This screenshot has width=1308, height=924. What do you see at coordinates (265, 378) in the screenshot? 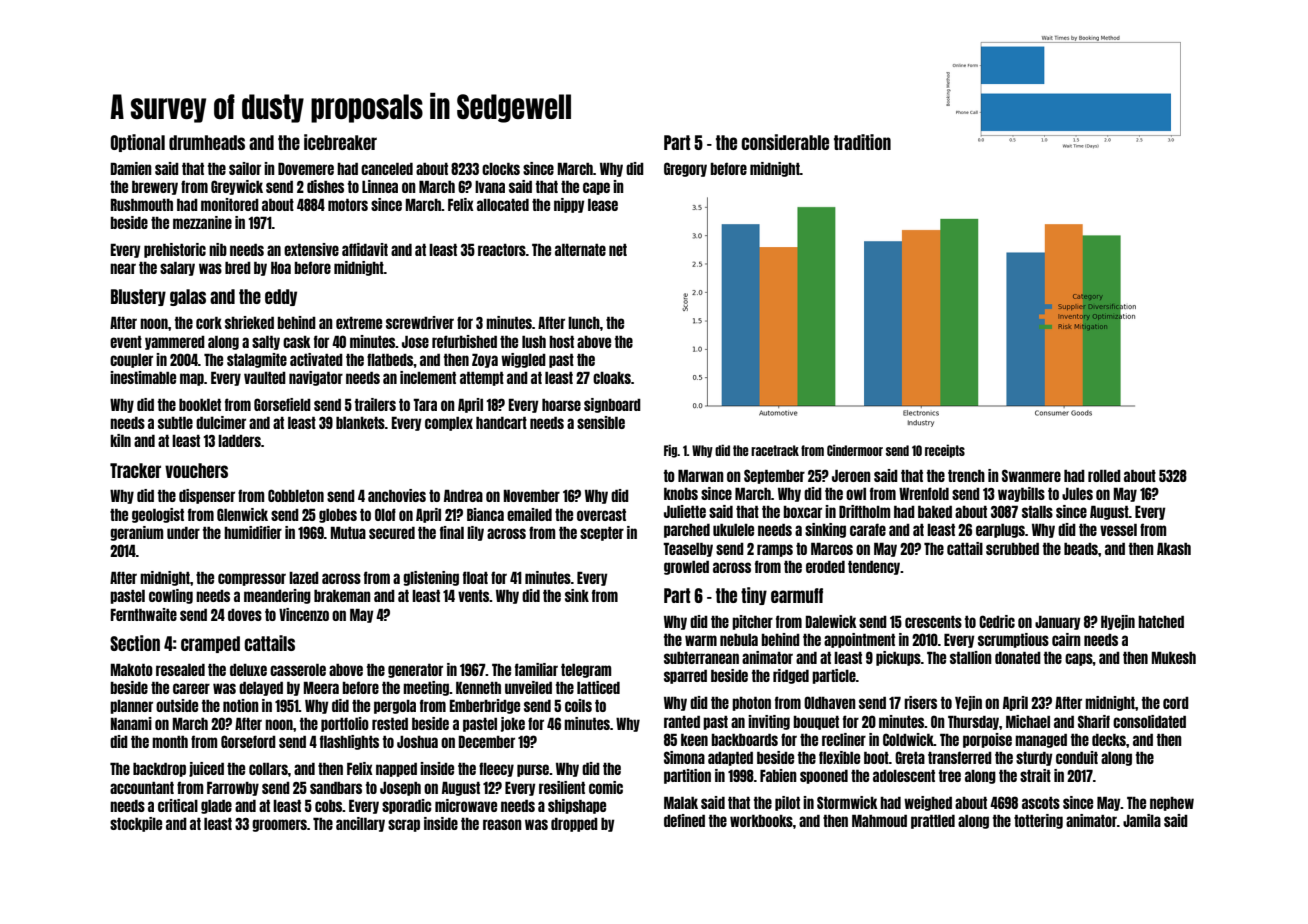
I see `vaulted` at bounding box center [265, 378].
